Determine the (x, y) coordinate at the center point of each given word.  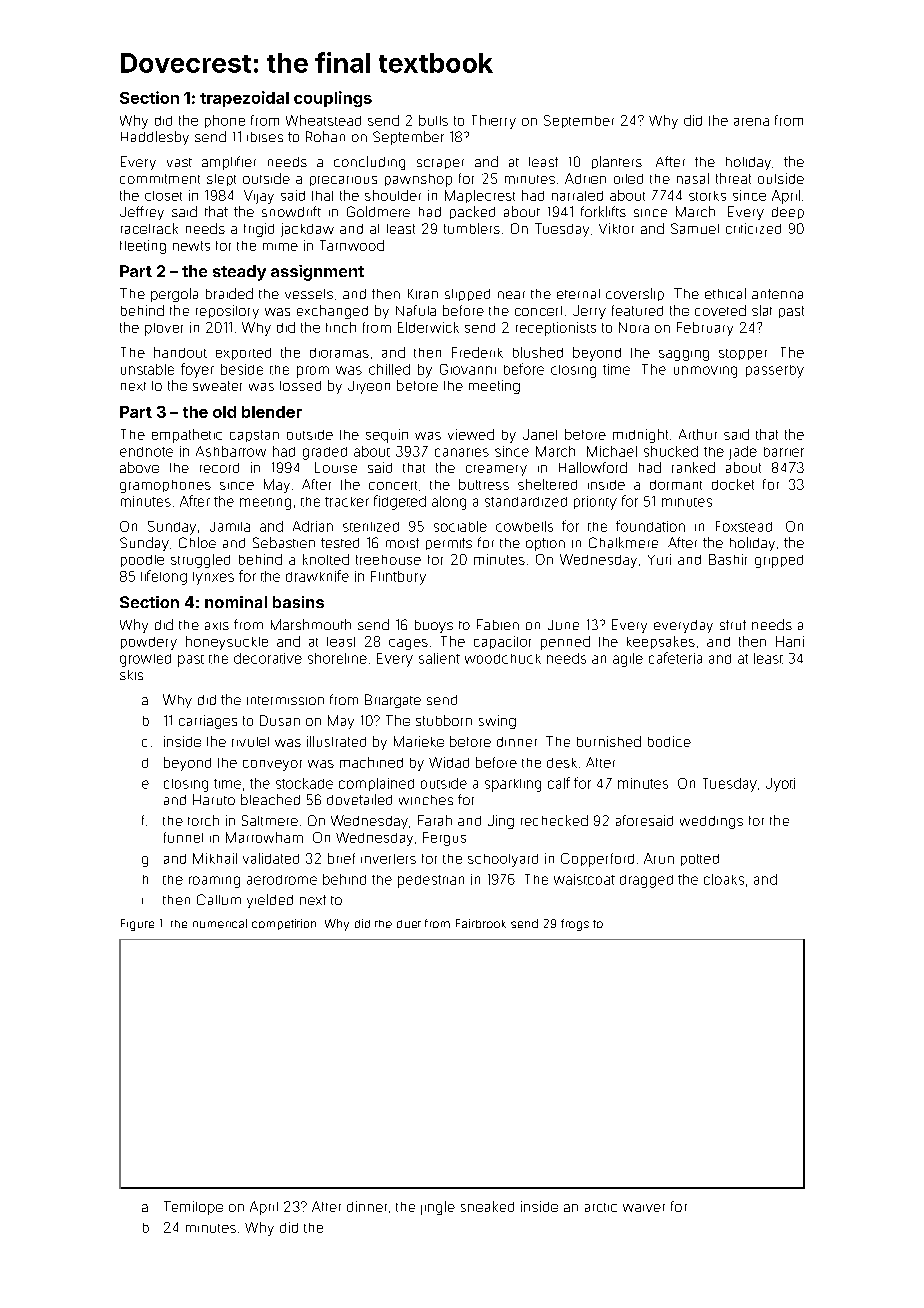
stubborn (444, 720)
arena (751, 122)
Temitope (193, 1208)
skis (131, 675)
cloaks (724, 879)
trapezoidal (244, 99)
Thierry (494, 122)
